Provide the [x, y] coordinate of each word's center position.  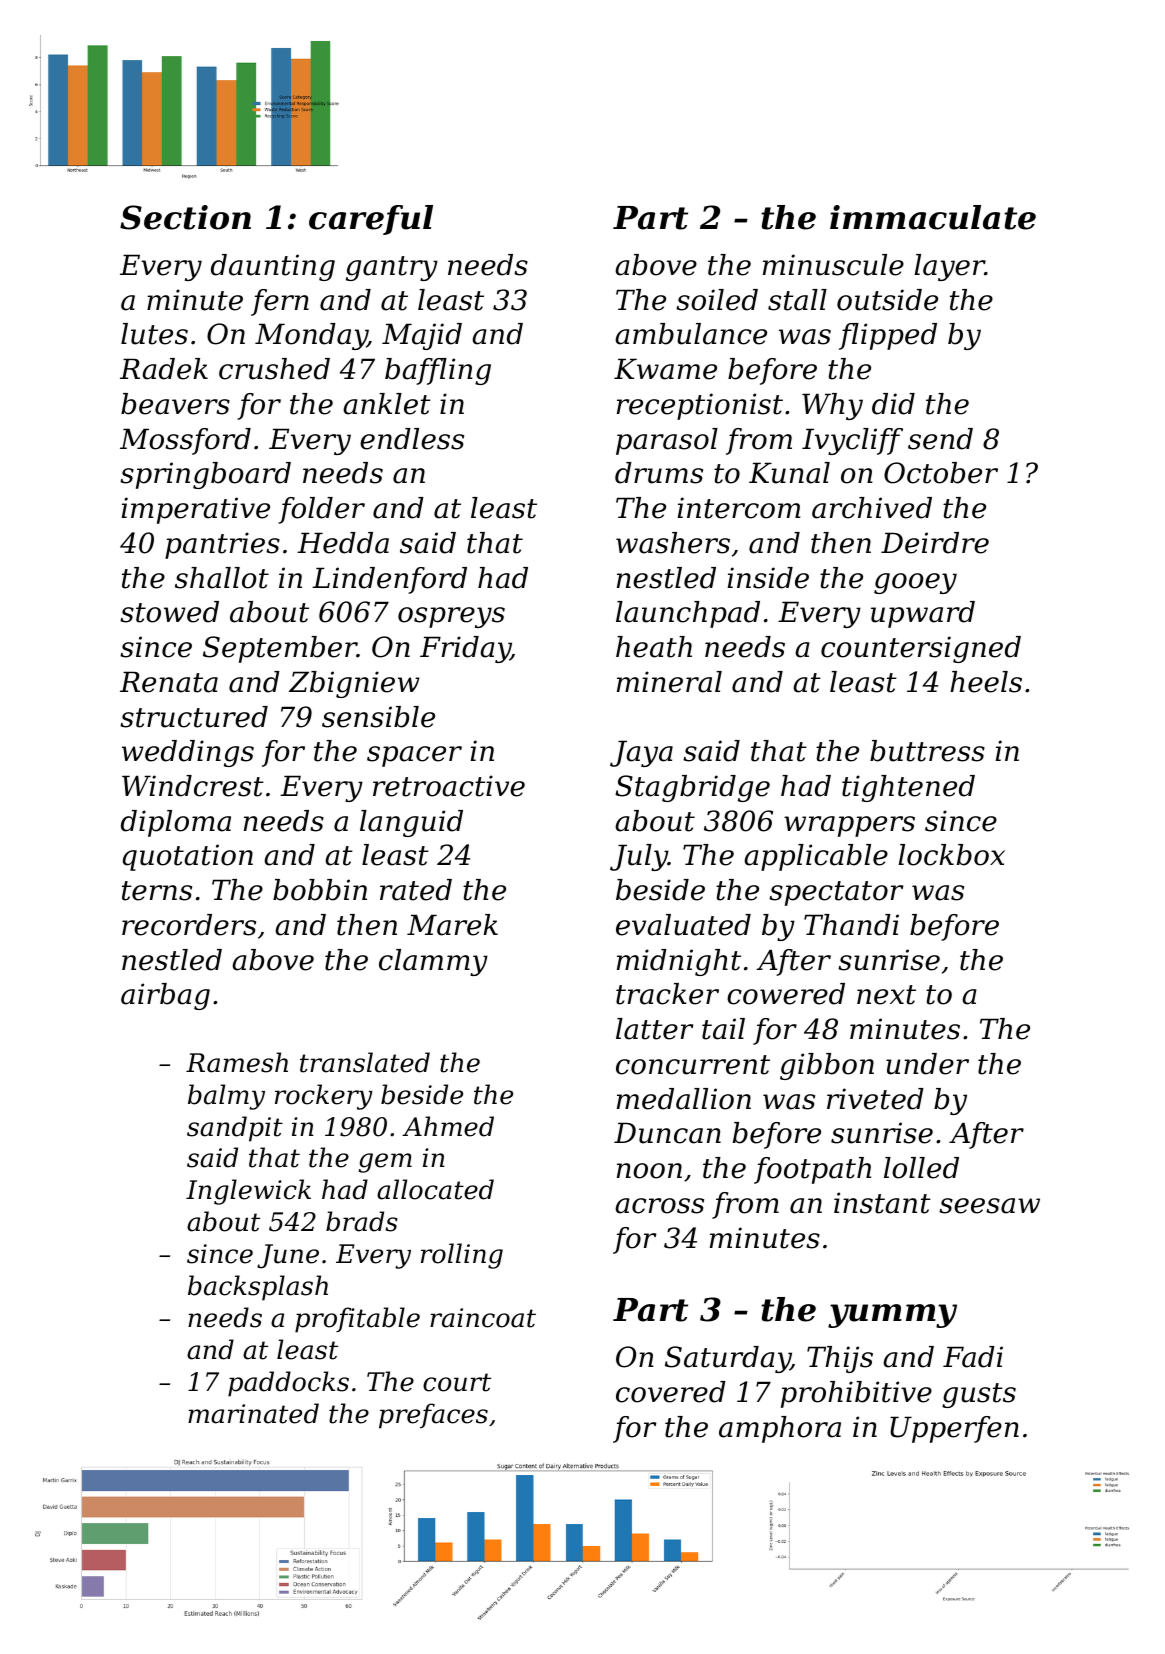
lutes [154, 334]
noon [649, 1171]
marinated [253, 1413]
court [457, 1382]
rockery [324, 1097]
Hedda [343, 543]
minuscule [833, 265]
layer [949, 267]
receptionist [700, 406]
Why [832, 406]
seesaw [989, 1206]
